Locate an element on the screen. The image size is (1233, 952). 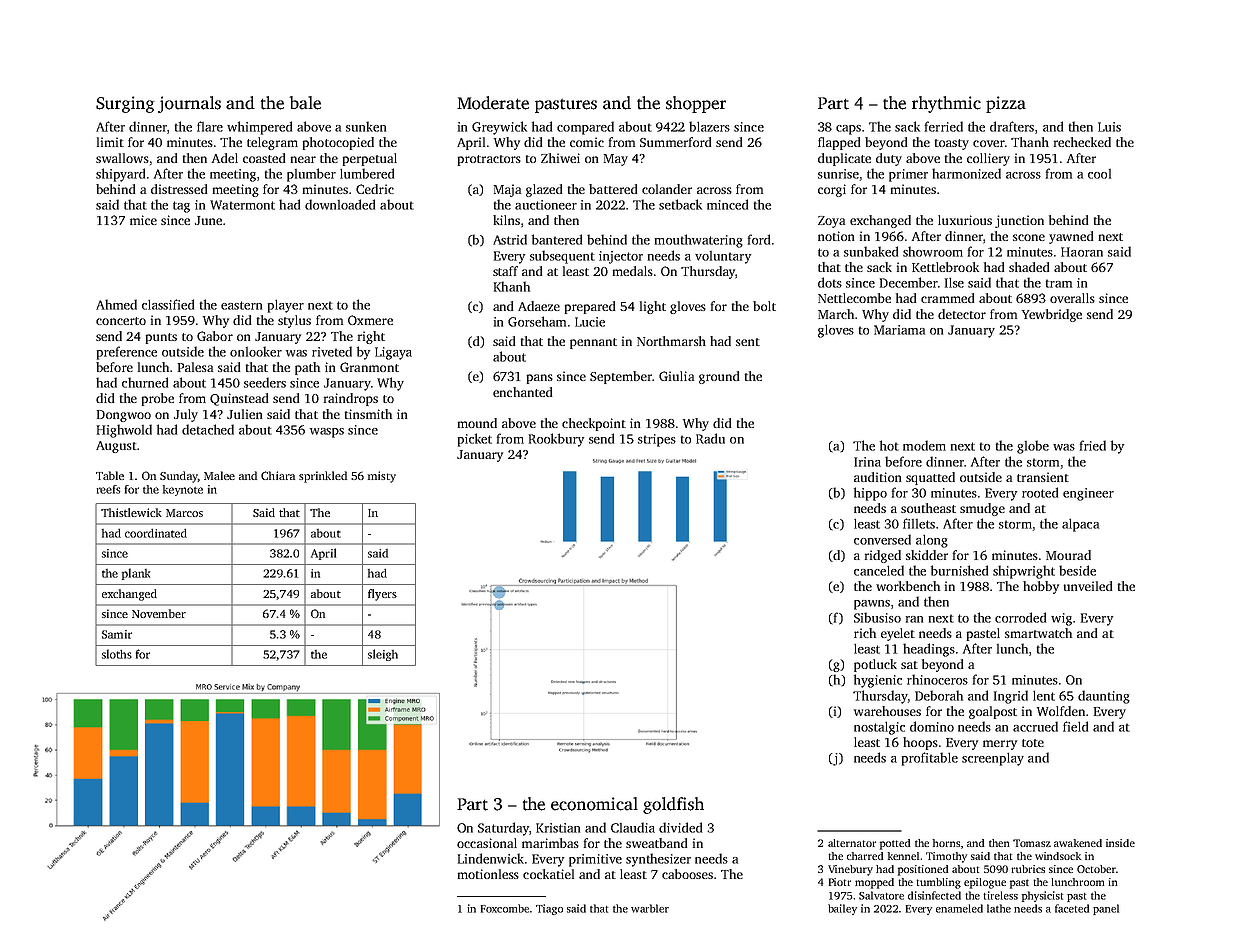
plank is located at coordinates (136, 574).
